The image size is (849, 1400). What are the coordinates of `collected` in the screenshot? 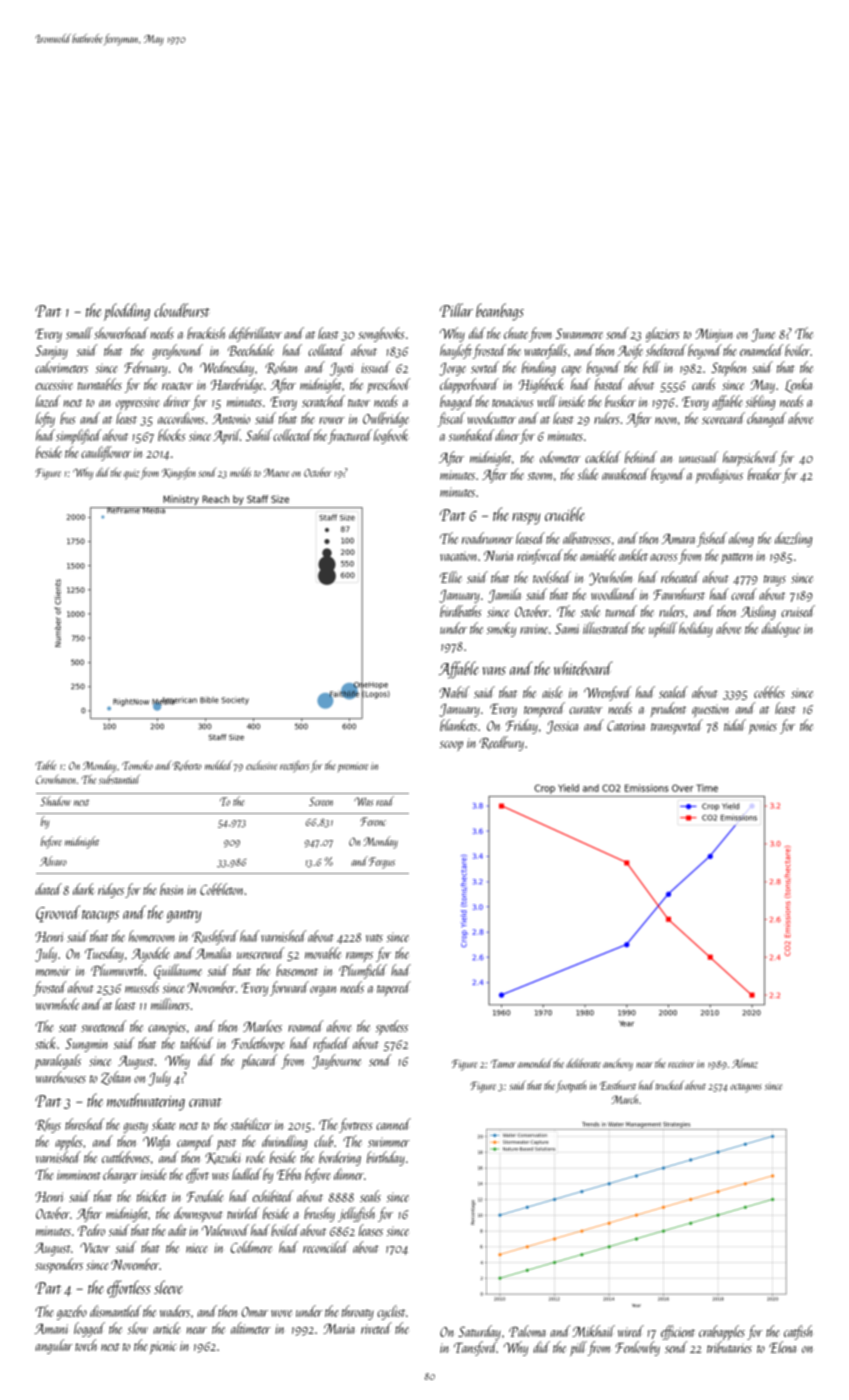 It's located at (292, 435).
